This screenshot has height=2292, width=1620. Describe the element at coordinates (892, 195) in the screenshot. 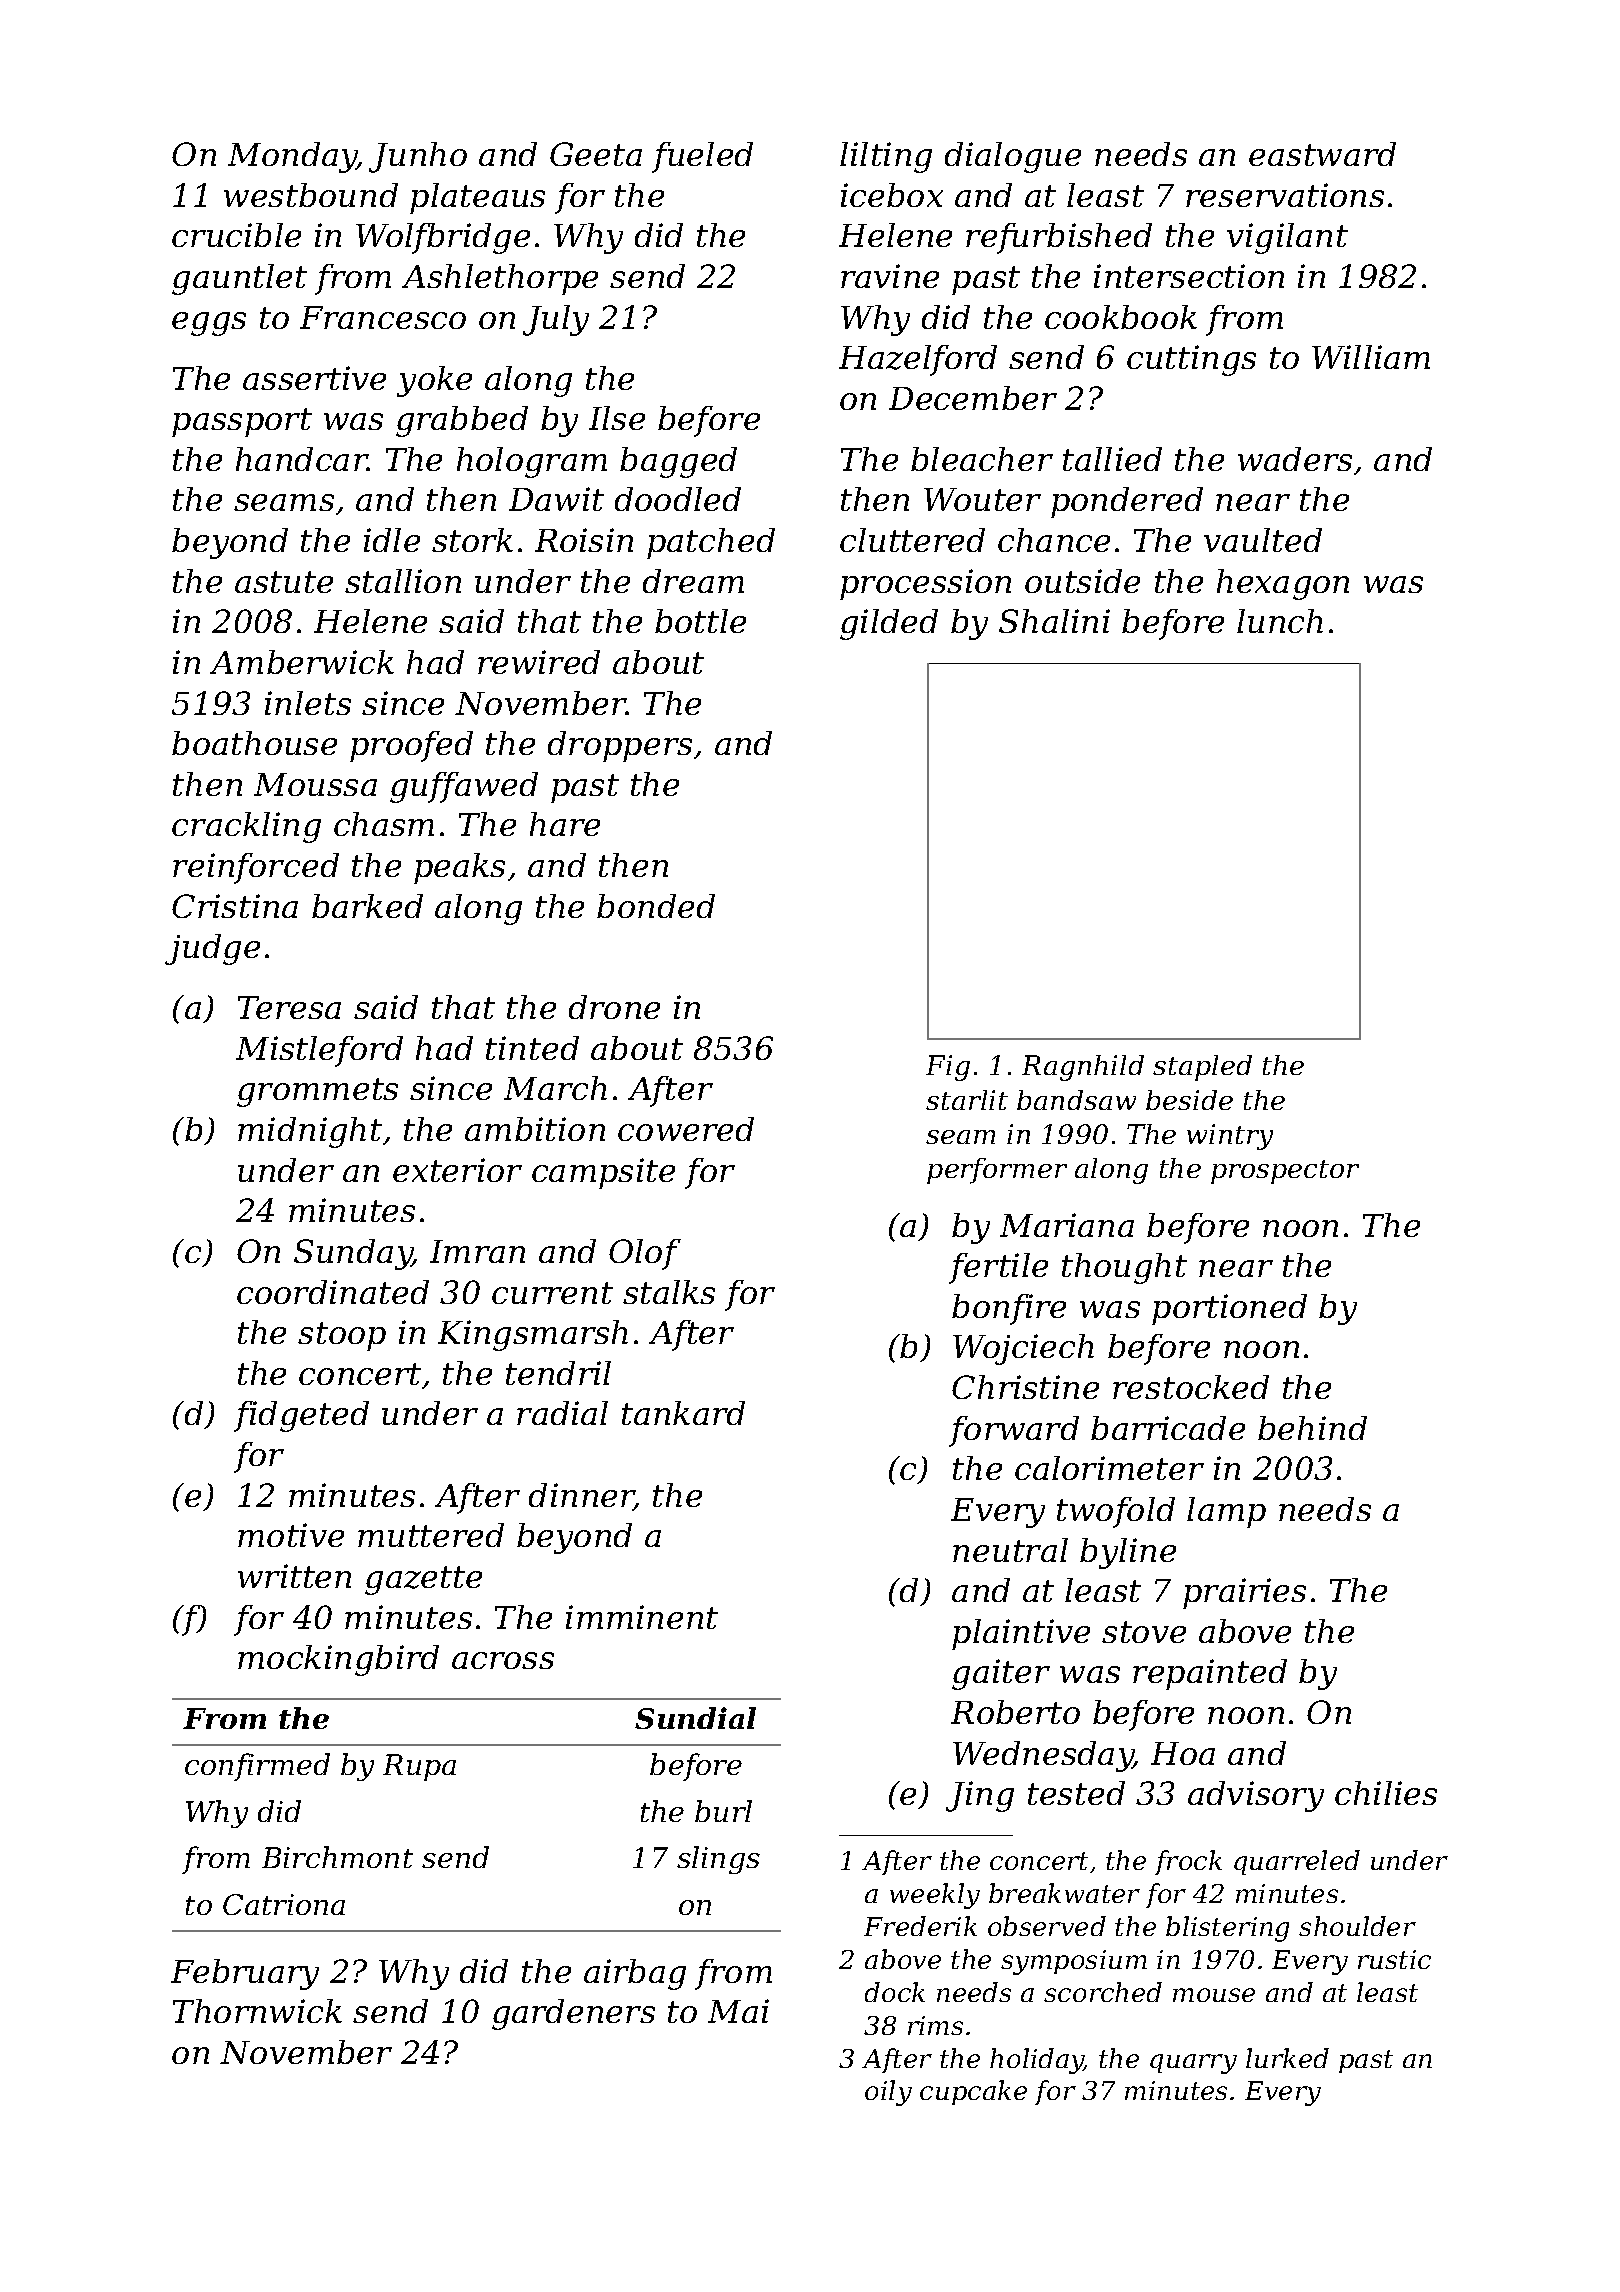

I see `icebox` at that location.
